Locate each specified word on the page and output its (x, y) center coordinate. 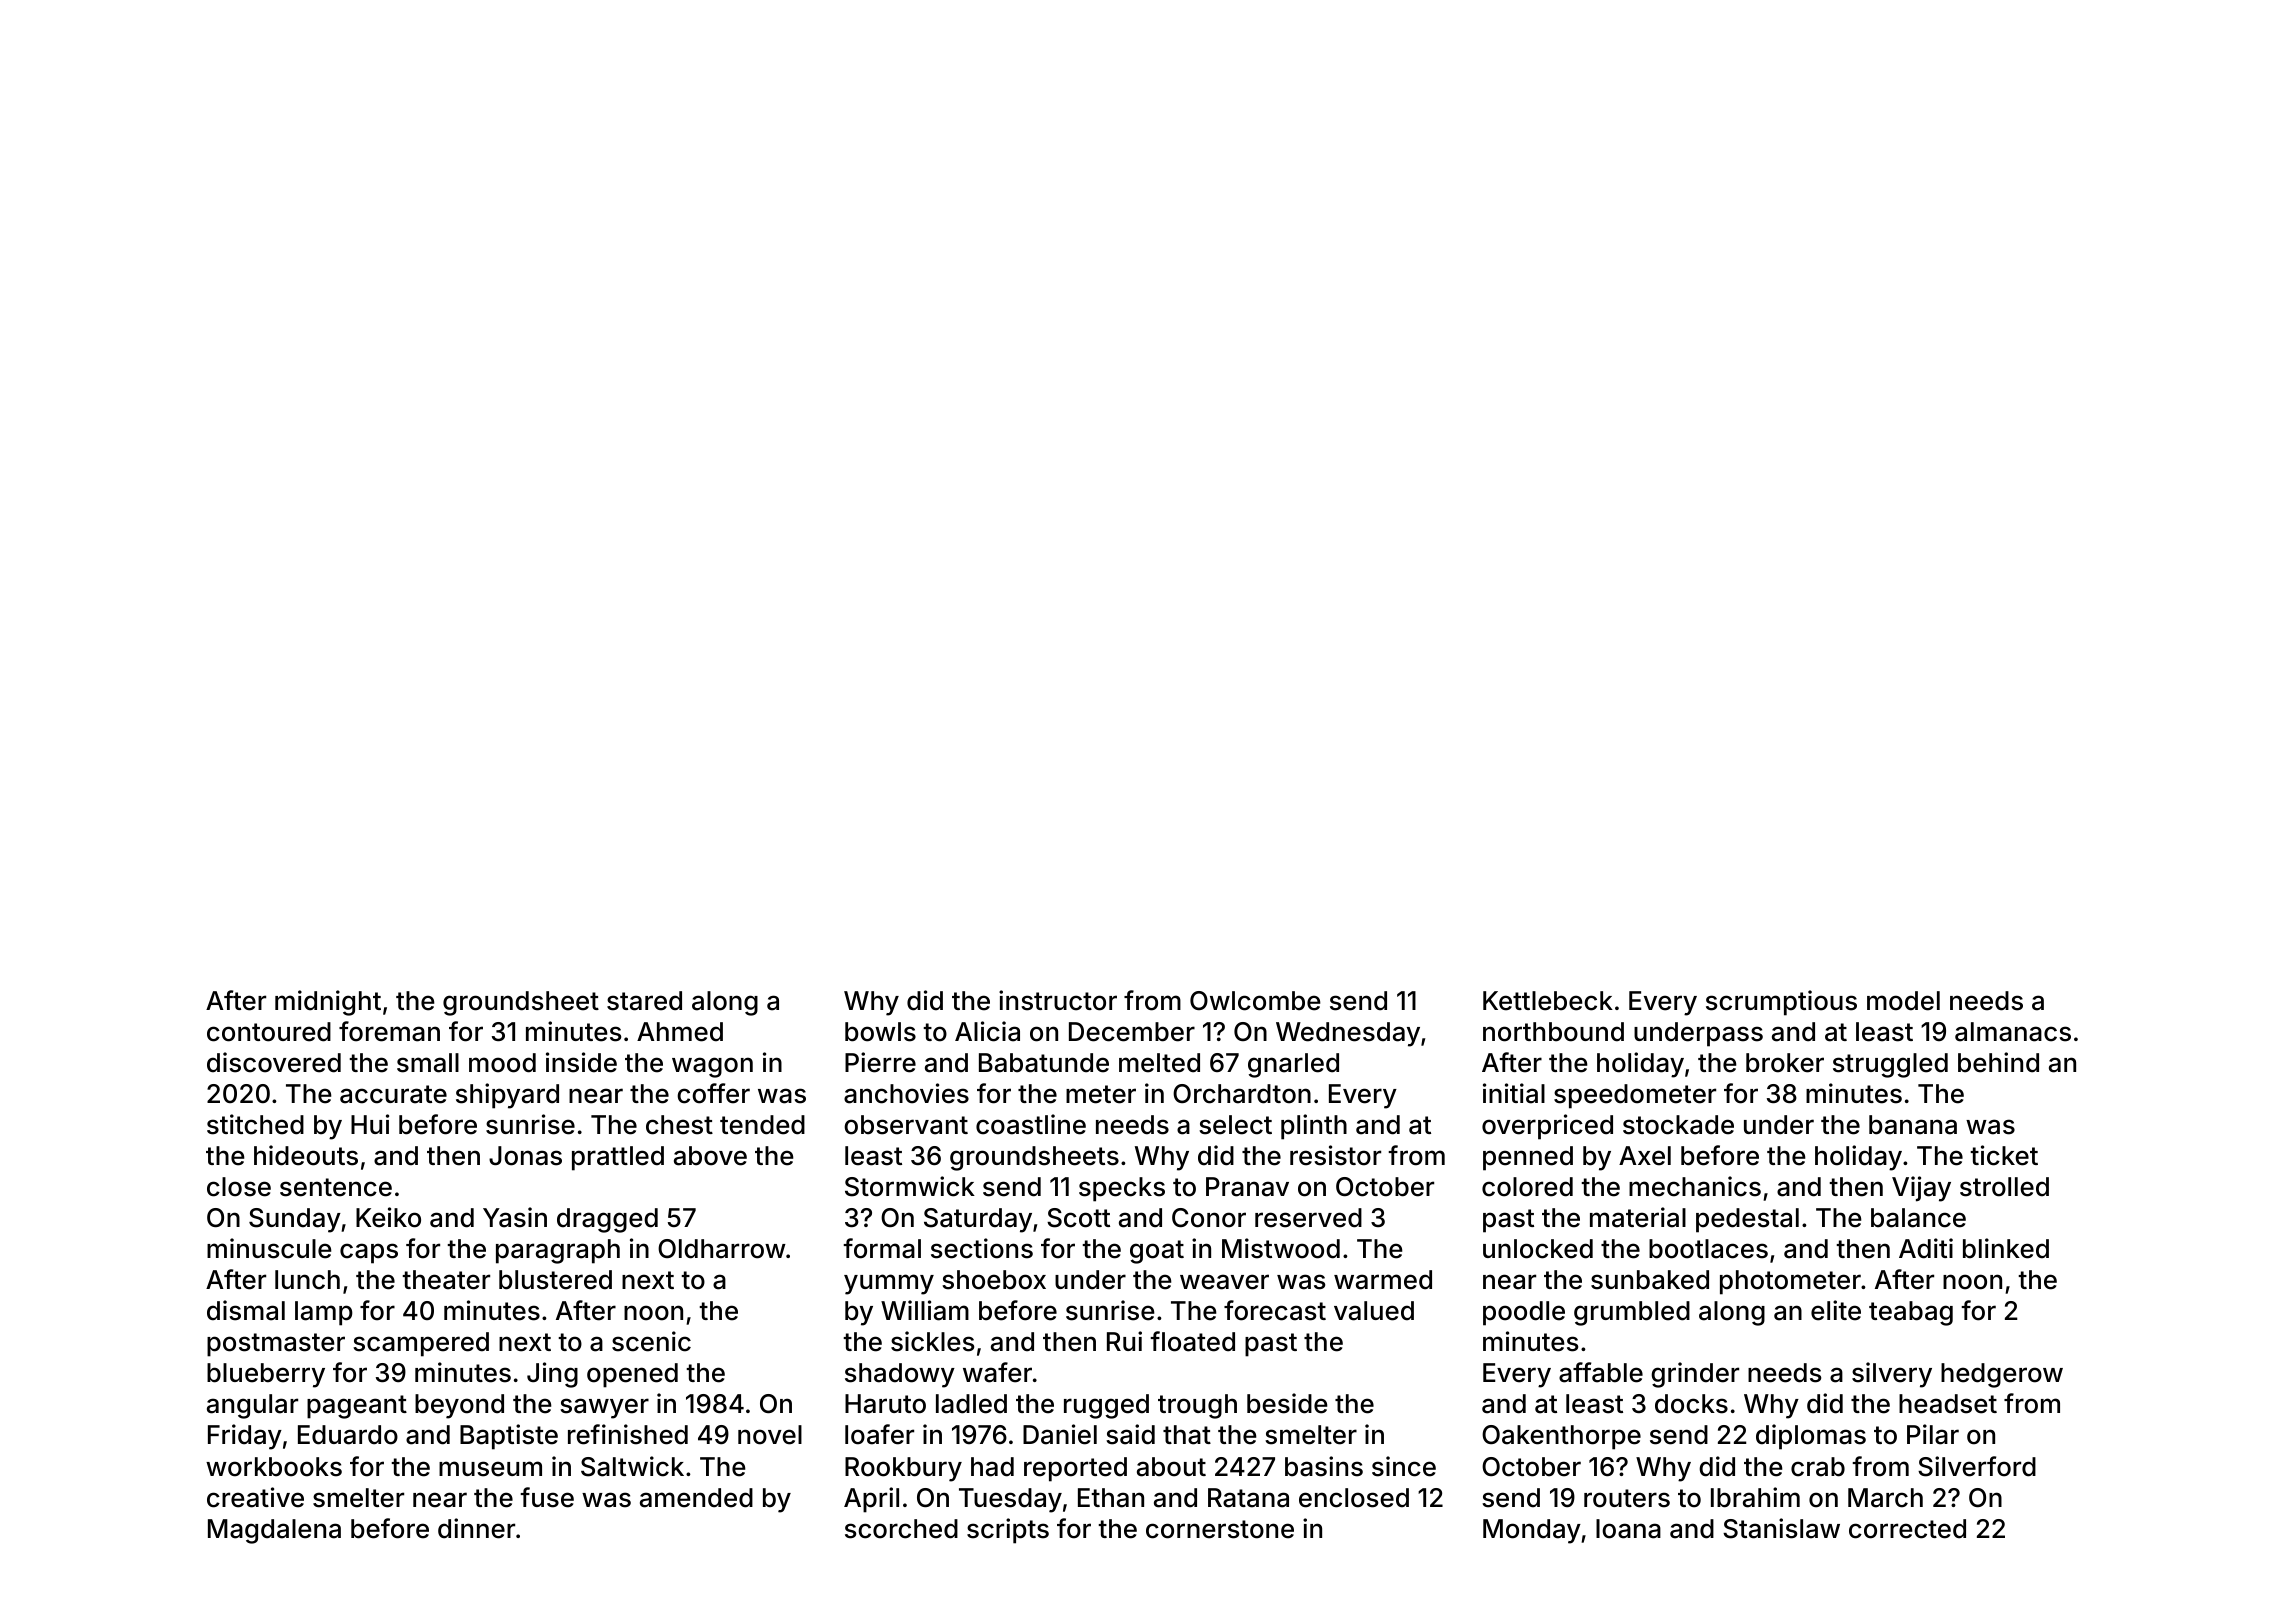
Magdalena (274, 1531)
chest (679, 1125)
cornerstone (1220, 1529)
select (1235, 1125)
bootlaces (1708, 1249)
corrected (1907, 1529)
